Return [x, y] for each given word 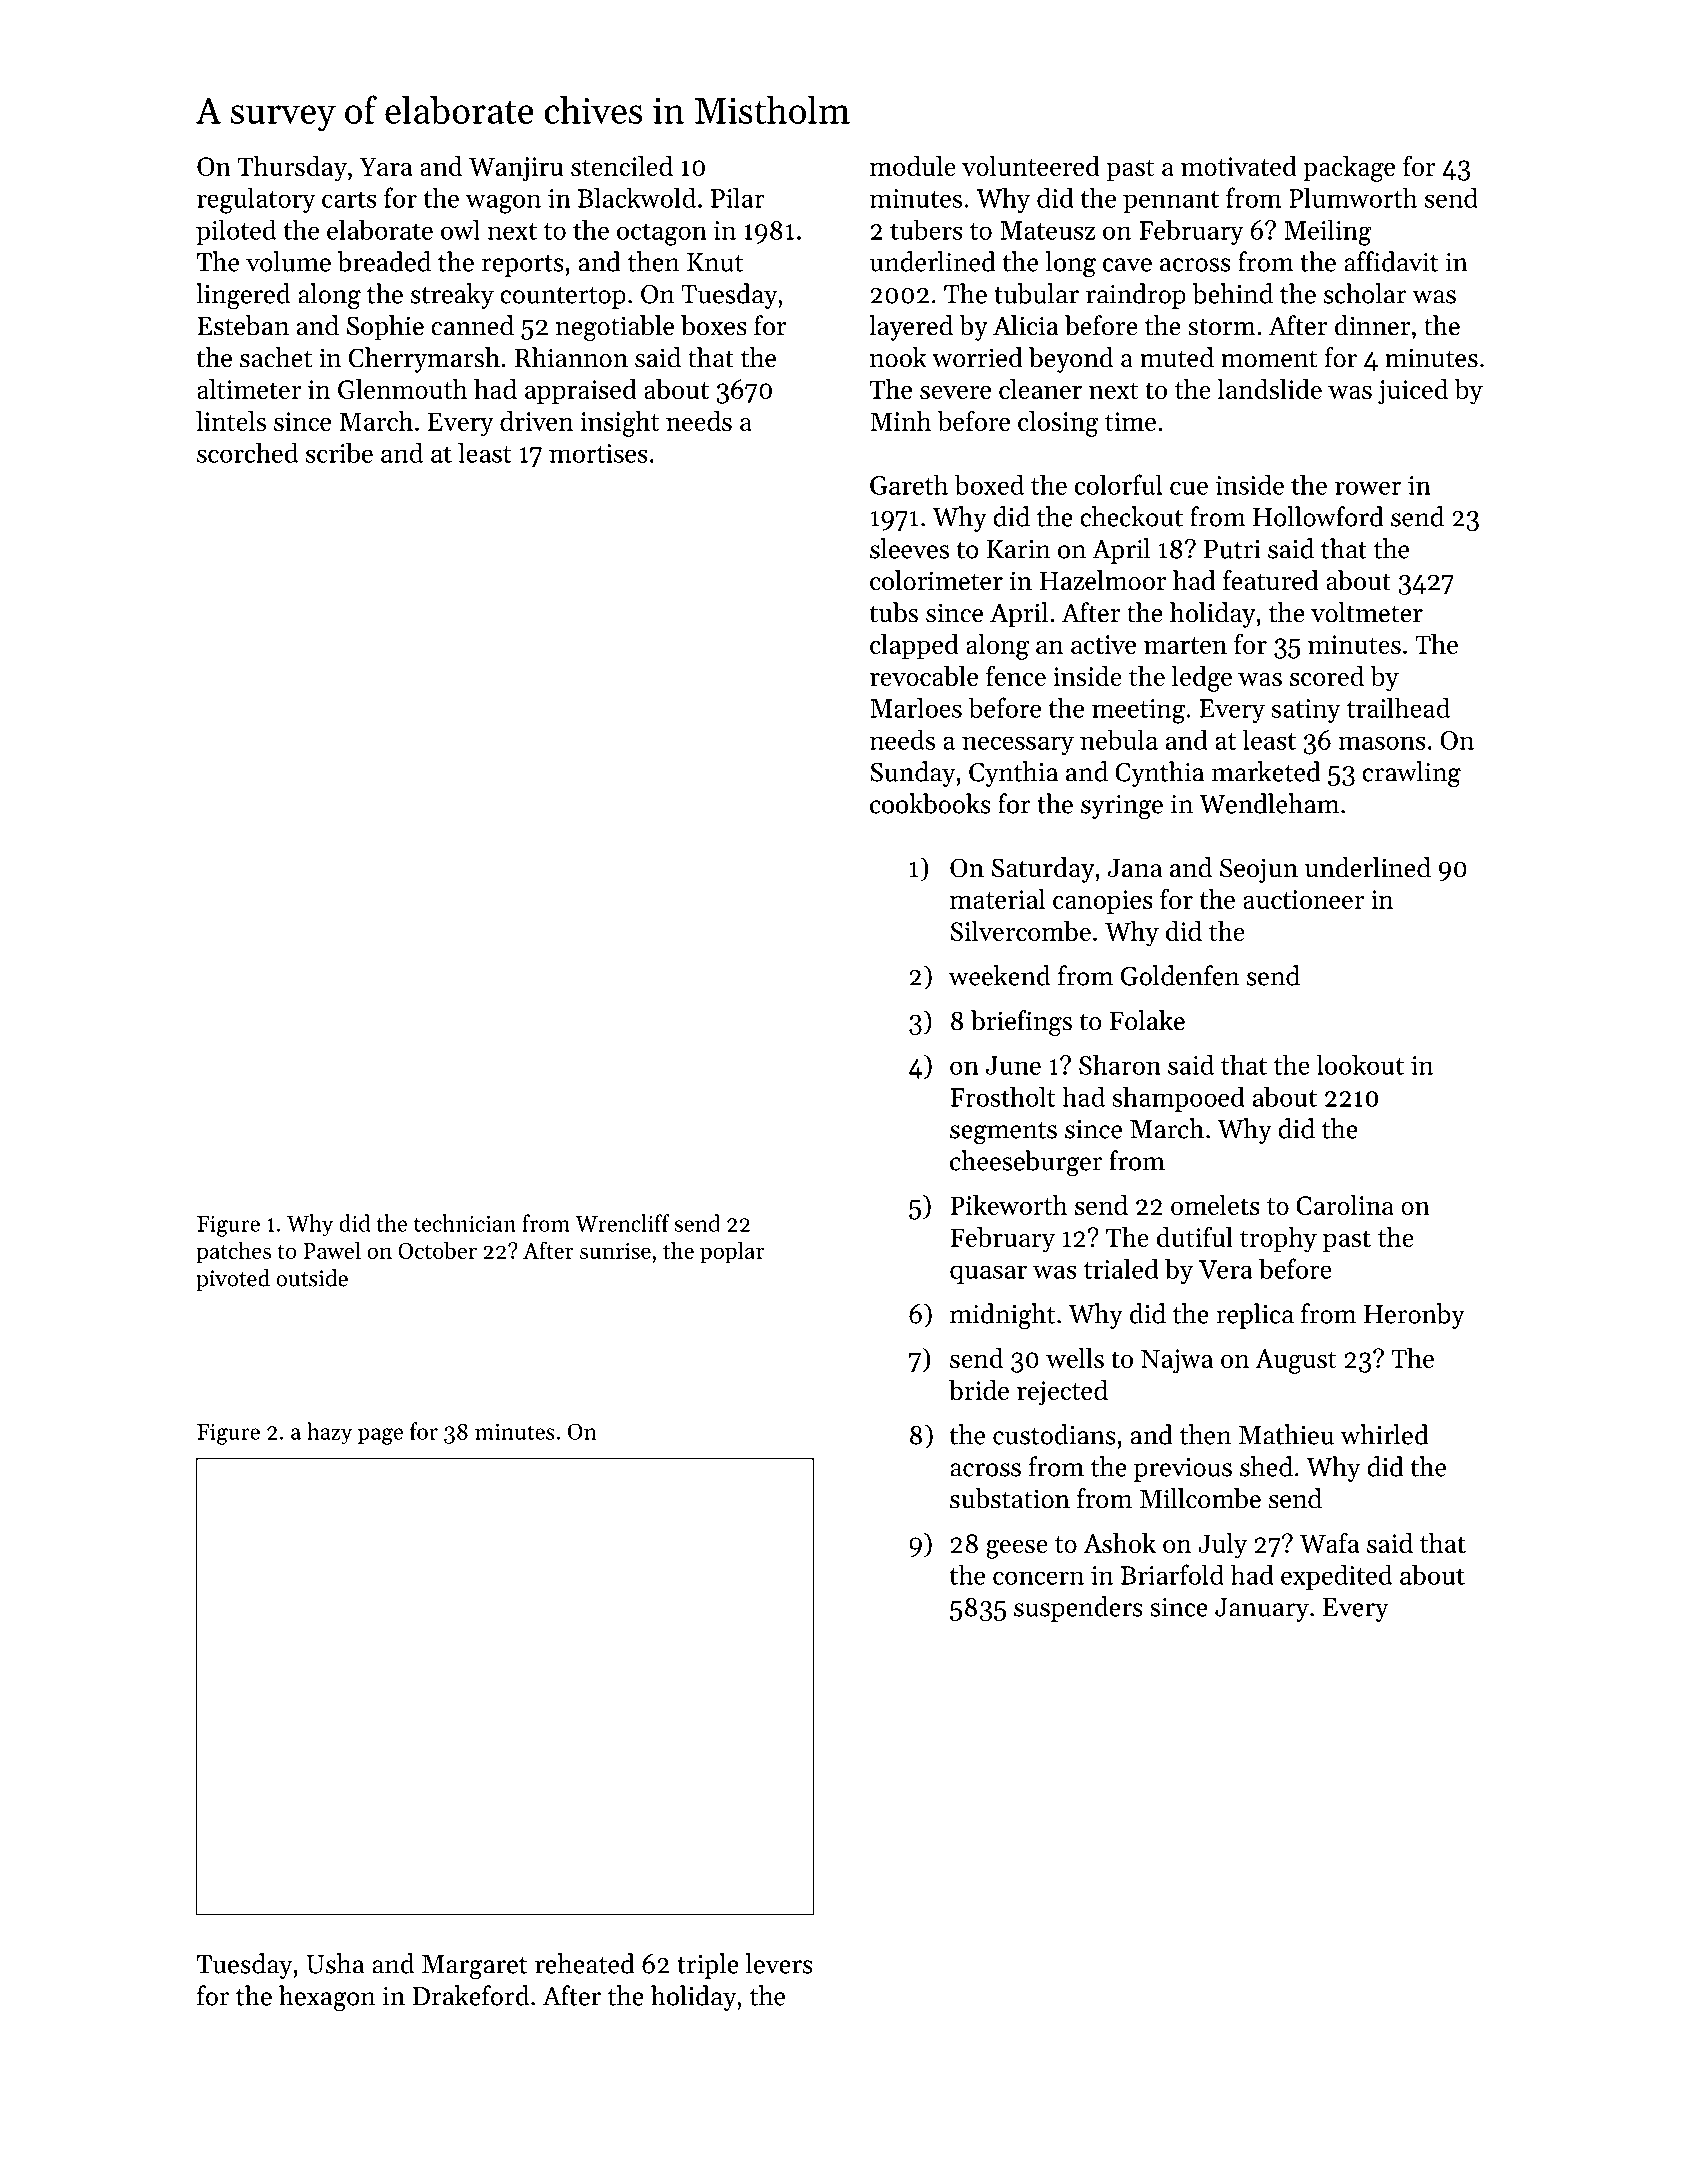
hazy [329, 1433]
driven [536, 421]
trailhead [1398, 707]
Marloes [916, 707]
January [1262, 1610]
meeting [1138, 711]
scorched [247, 453]
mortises [598, 453]
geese [1017, 1549]
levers [779, 1963]
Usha [335, 1963]
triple [708, 1966]
